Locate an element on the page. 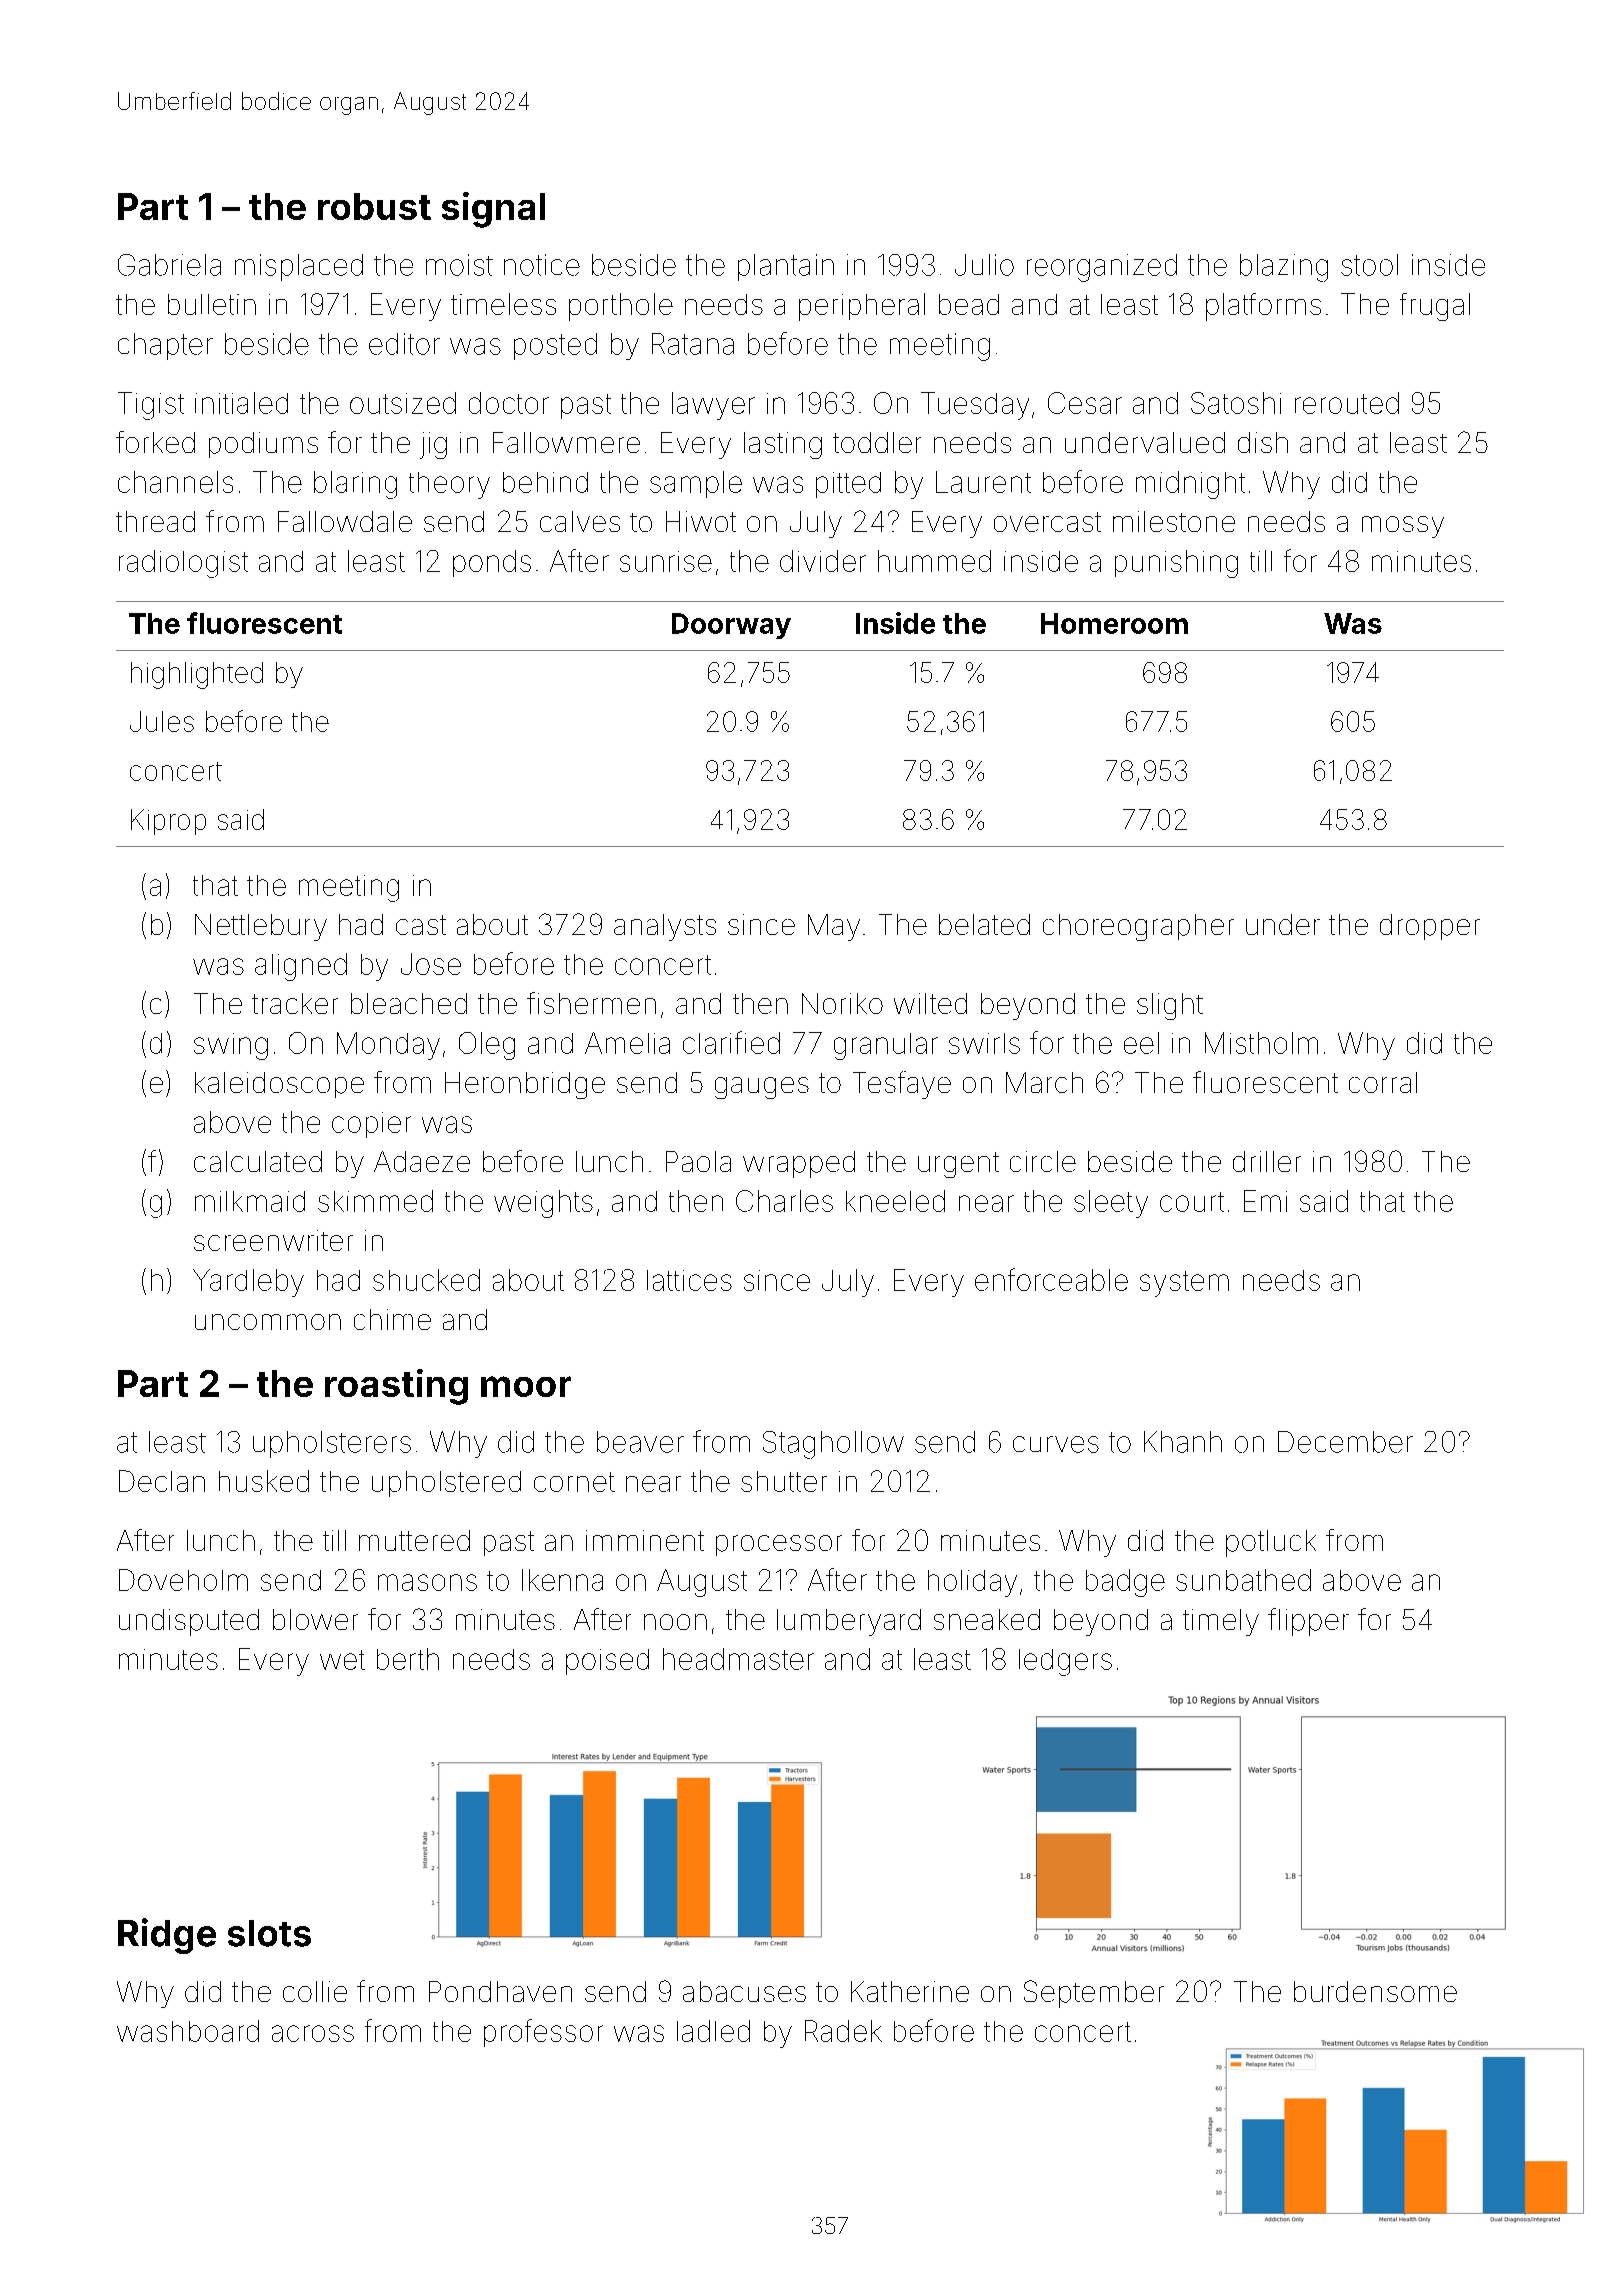 The image size is (1620, 2292). Gabriela is located at coordinates (169, 265).
